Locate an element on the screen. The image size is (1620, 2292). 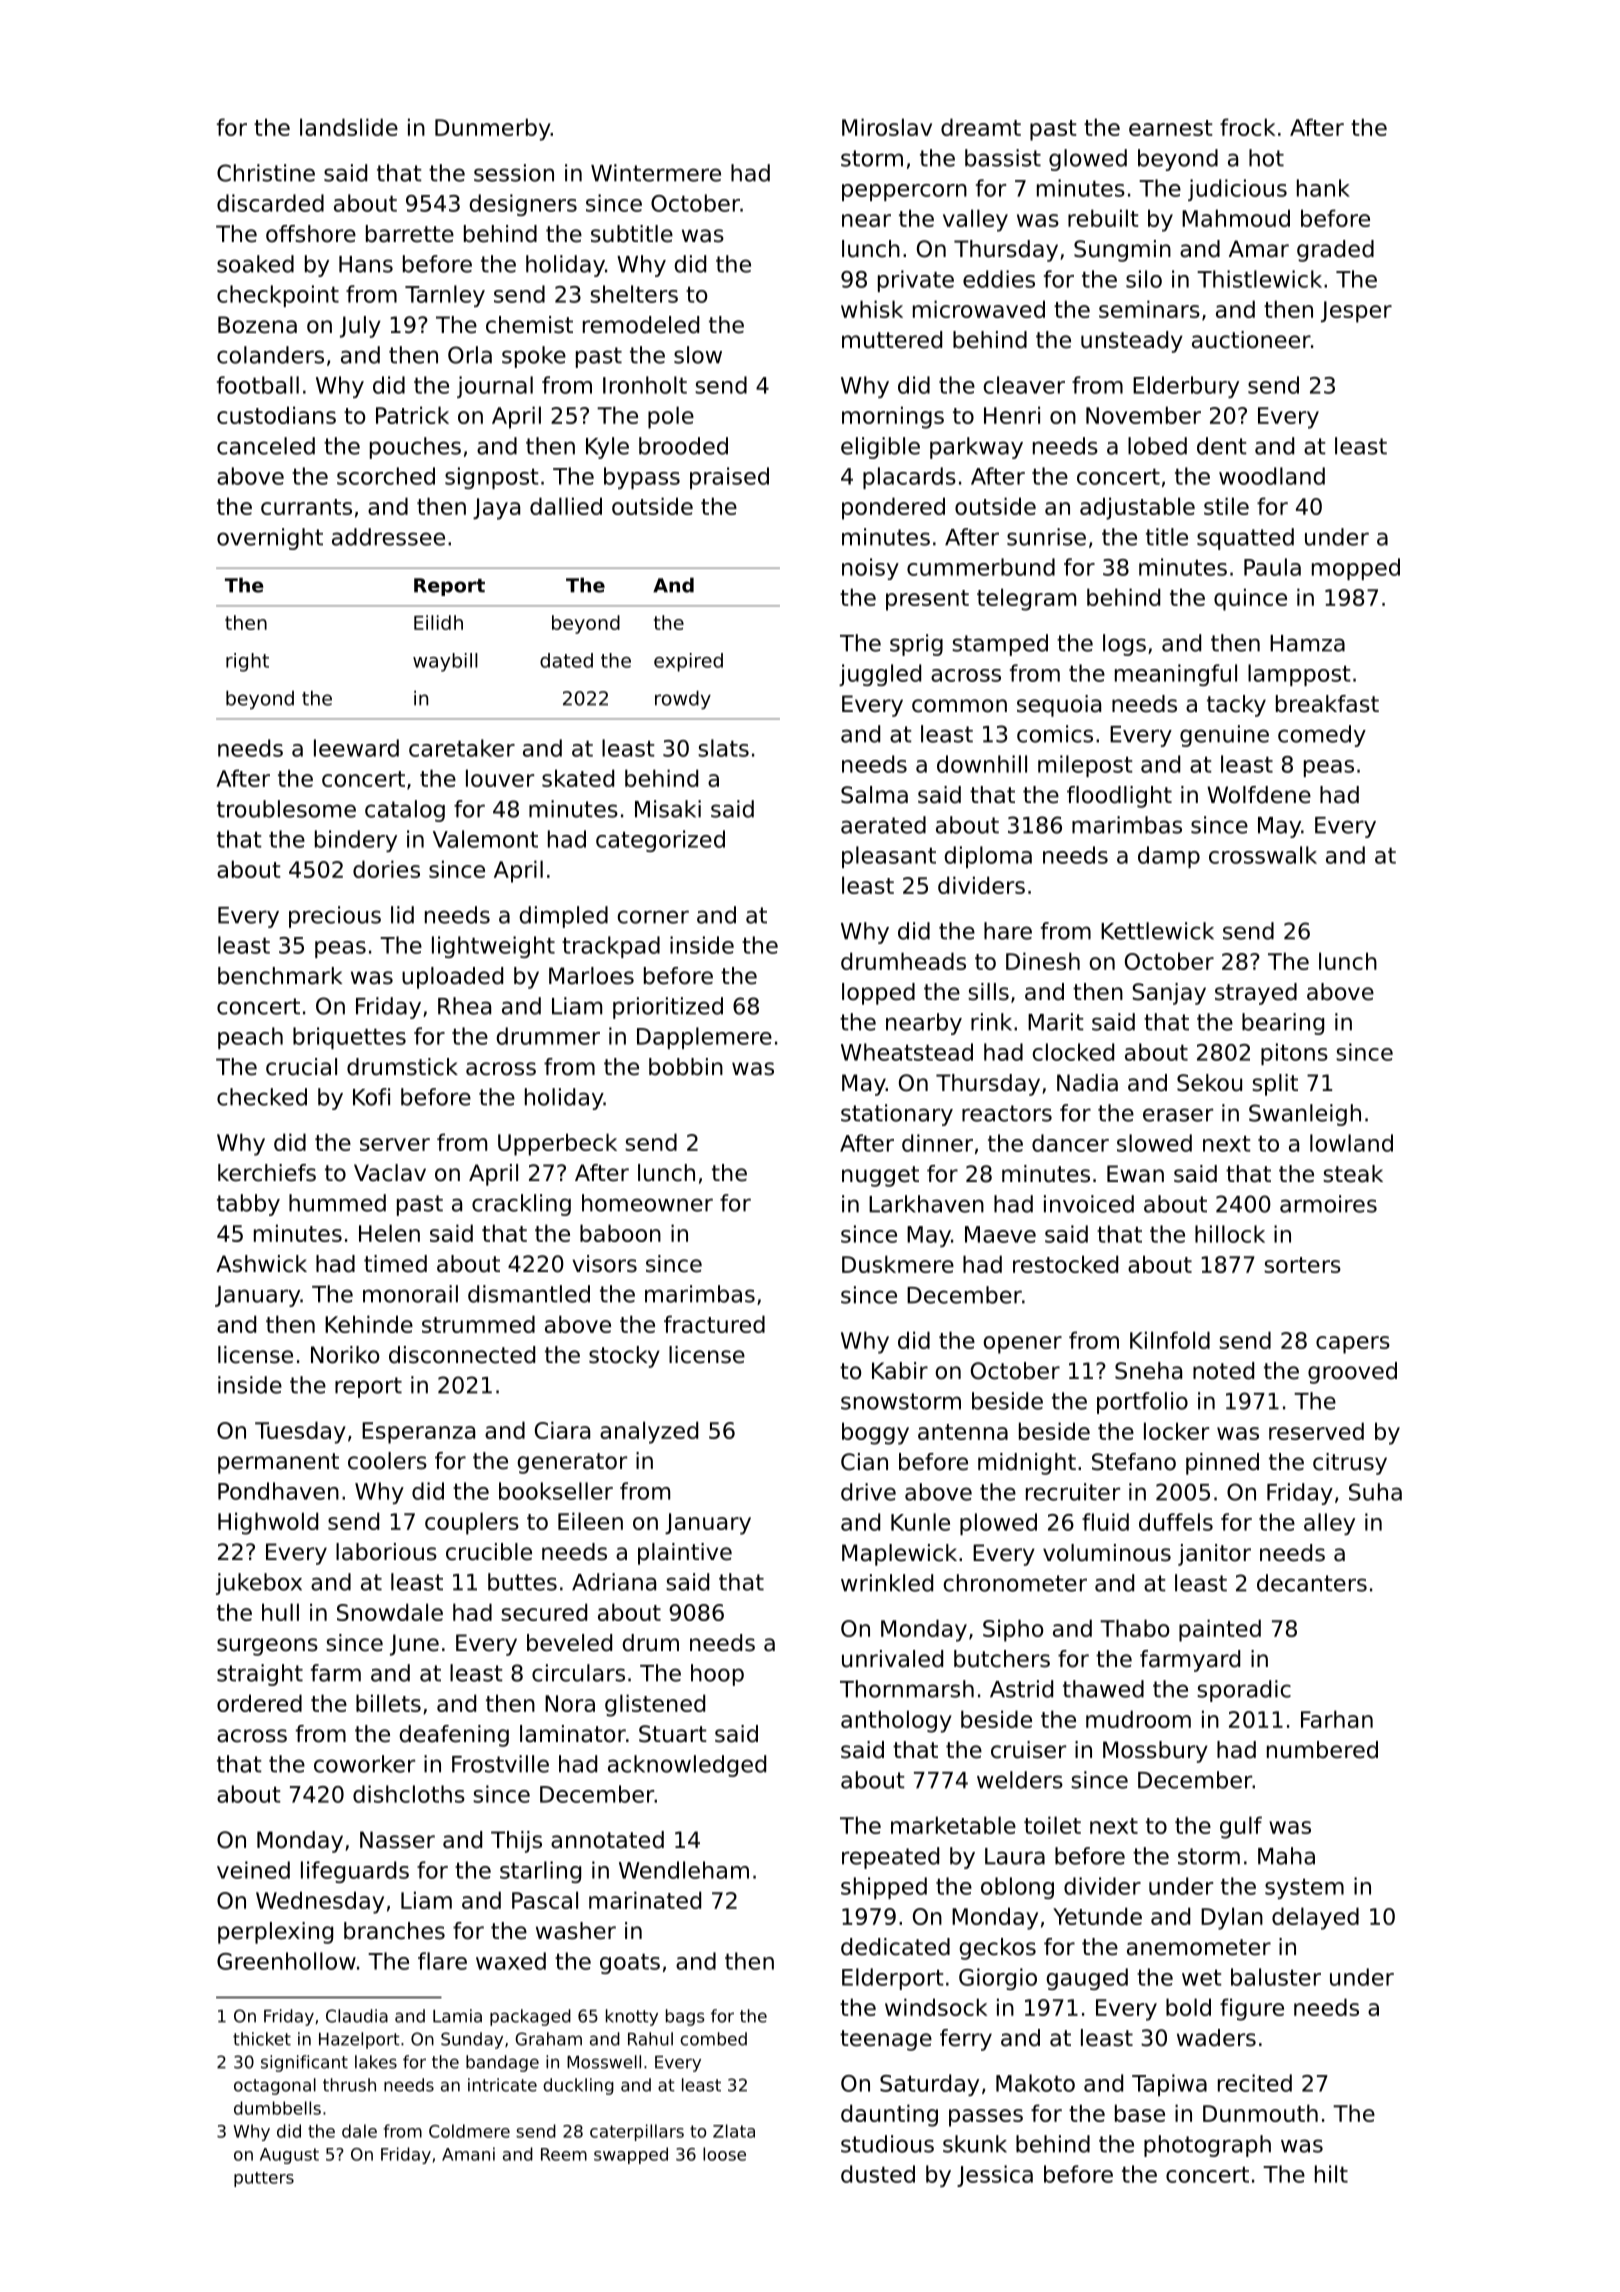
antenna is located at coordinates (963, 1432).
